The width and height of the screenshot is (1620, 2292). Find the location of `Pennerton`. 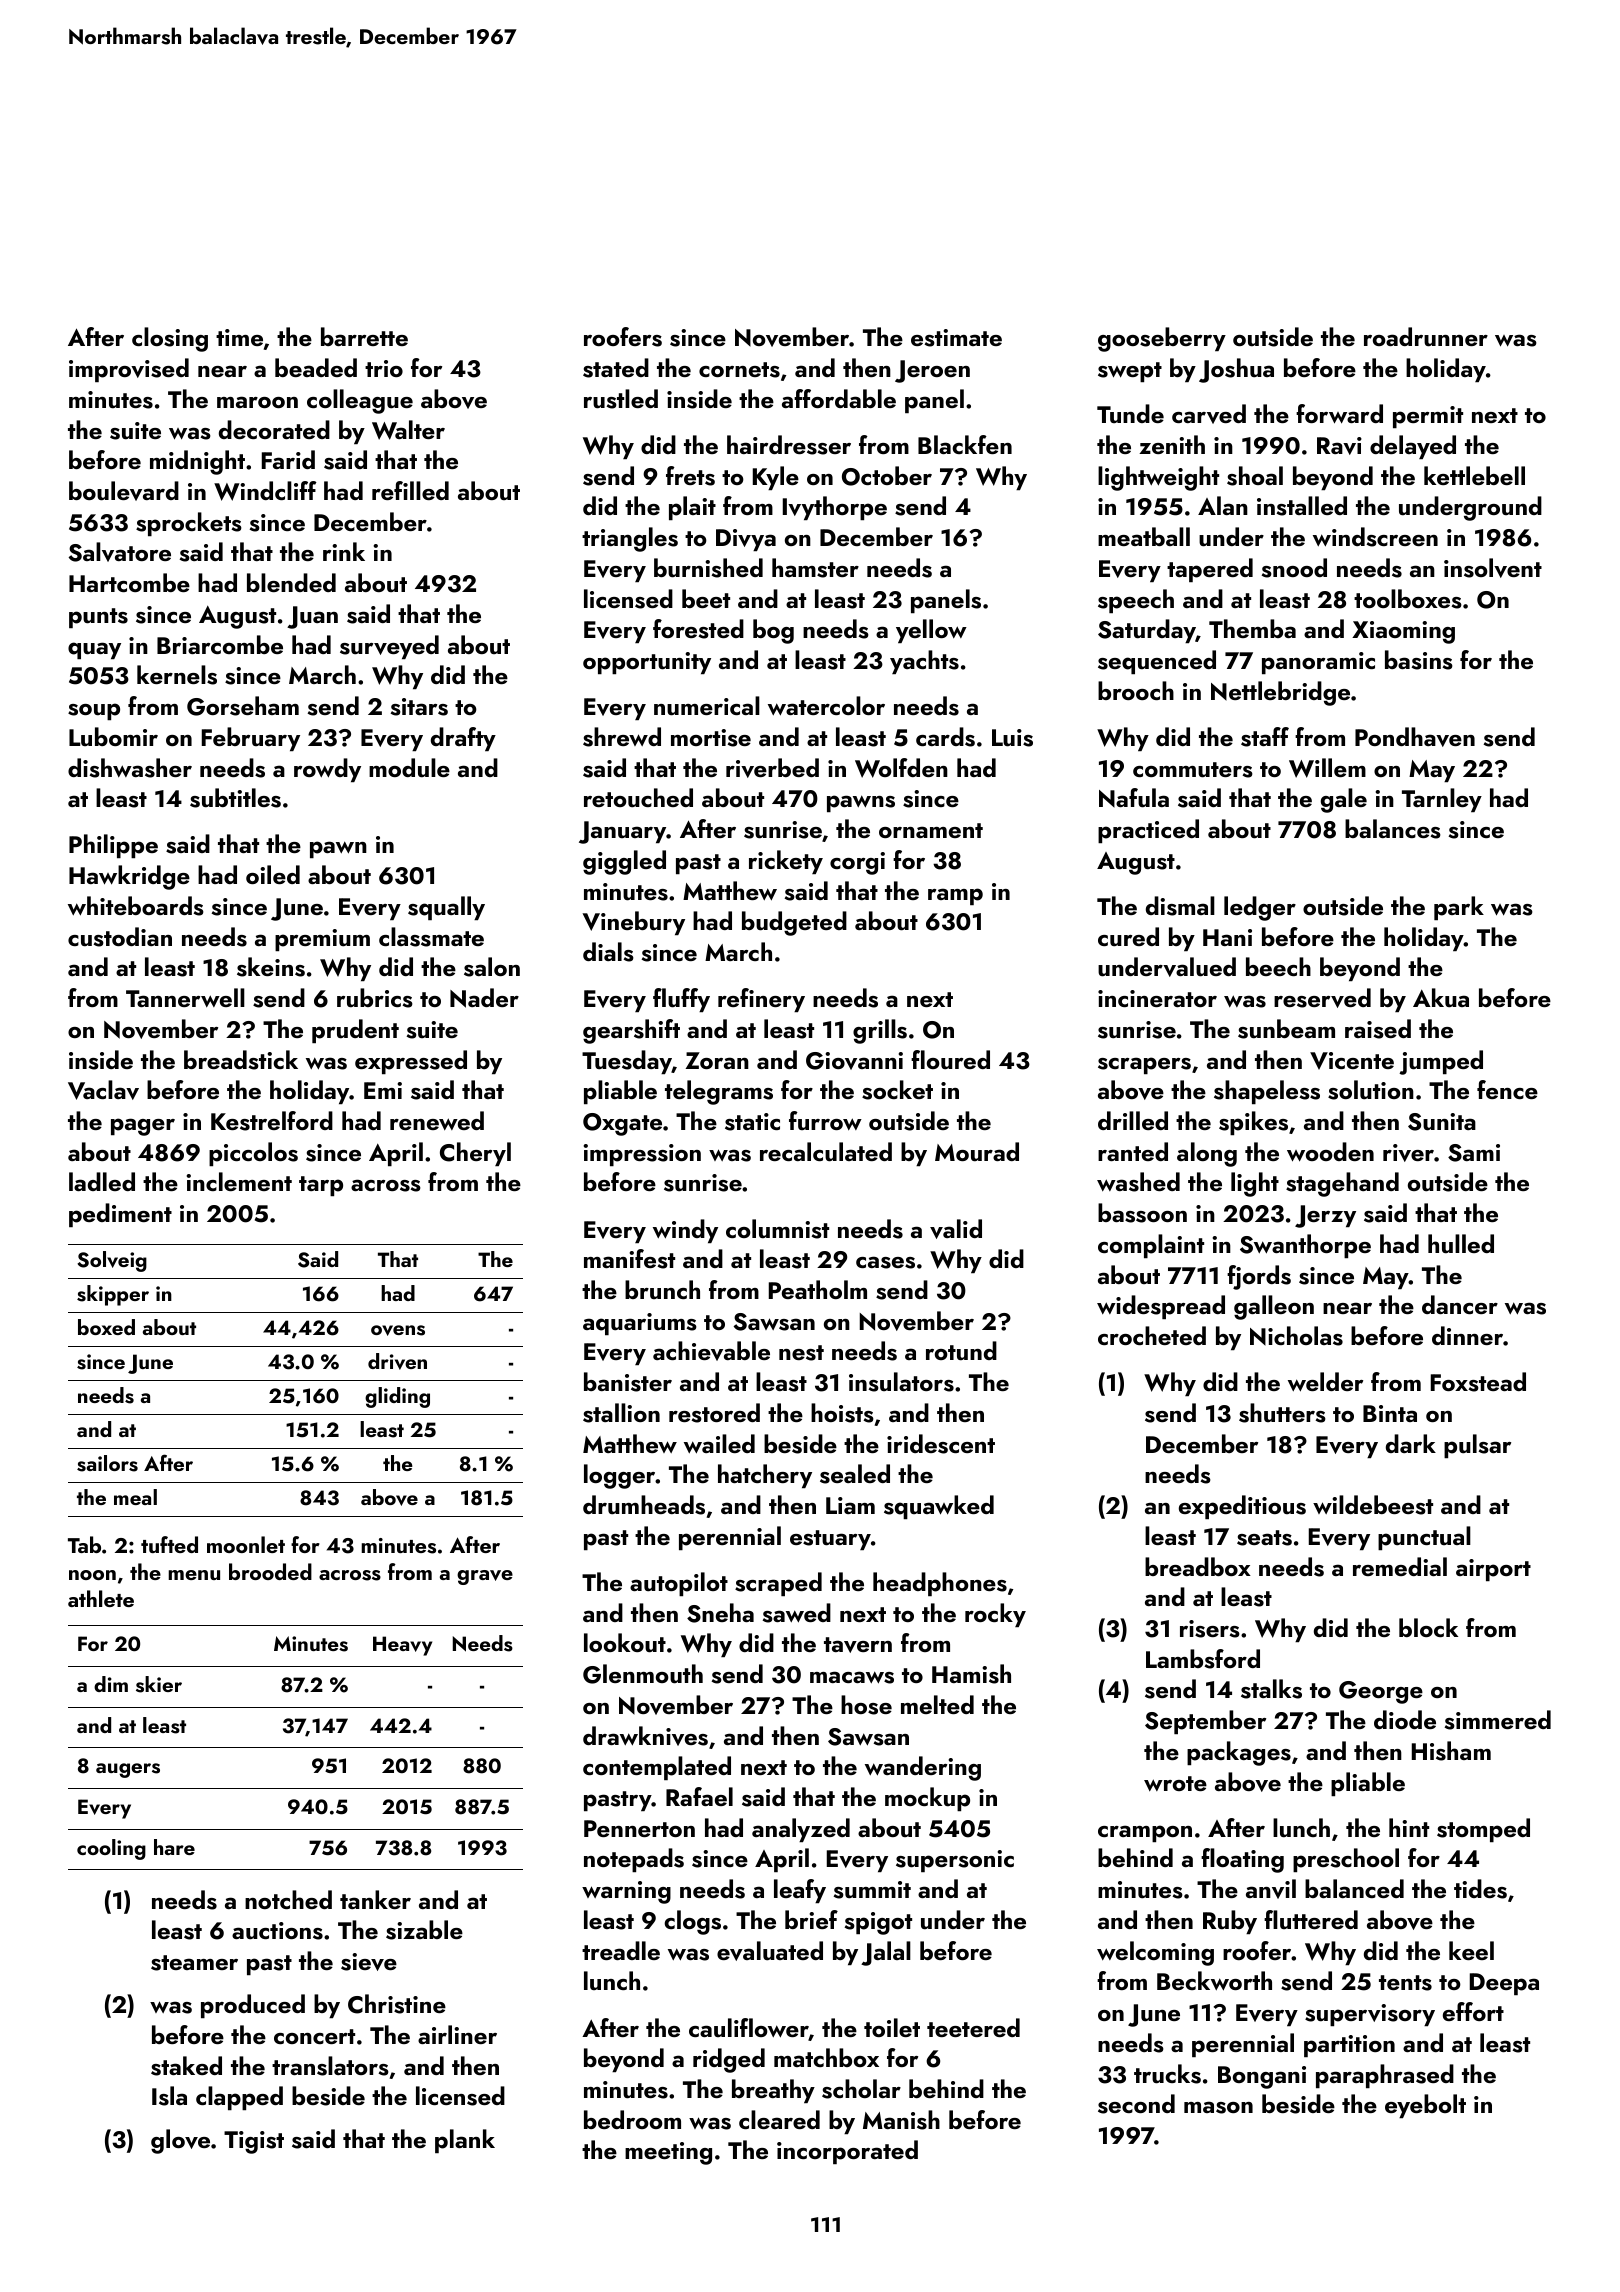

Pennerton is located at coordinates (639, 1828).
